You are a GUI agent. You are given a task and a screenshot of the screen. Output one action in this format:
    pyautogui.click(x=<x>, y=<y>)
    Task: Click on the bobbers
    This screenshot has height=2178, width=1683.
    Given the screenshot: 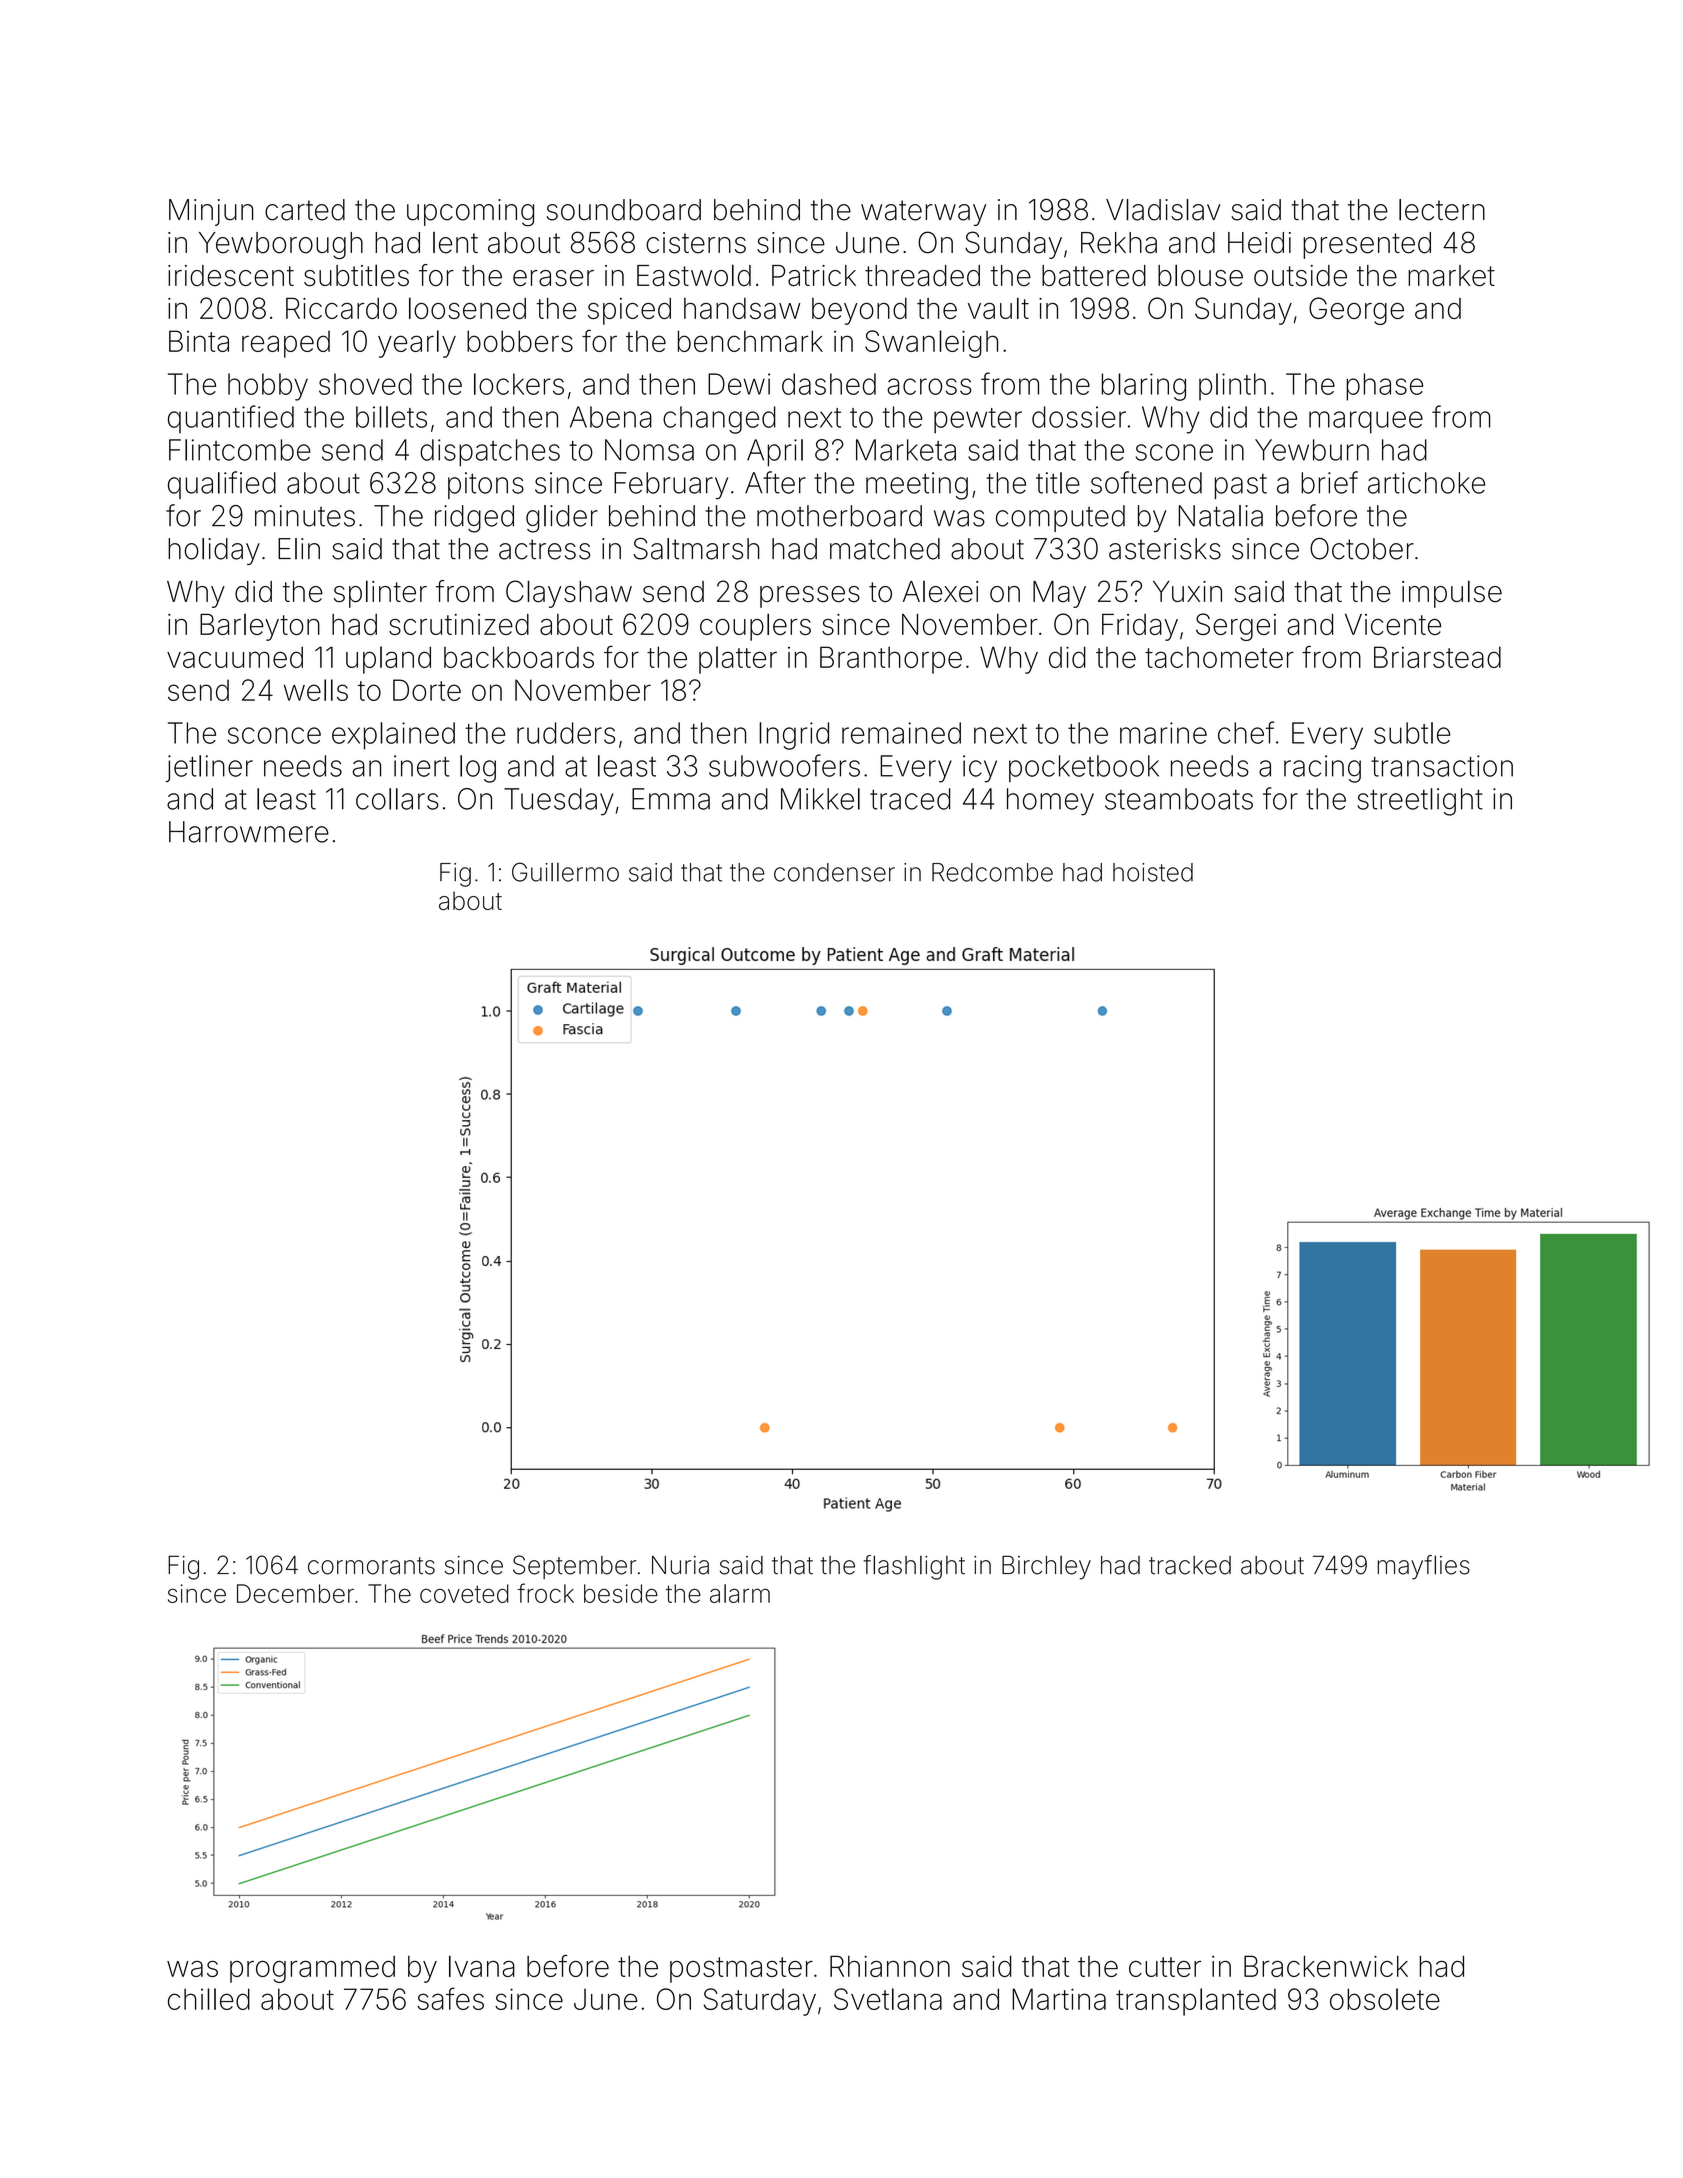 What is the action you would take?
    pyautogui.click(x=520, y=341)
